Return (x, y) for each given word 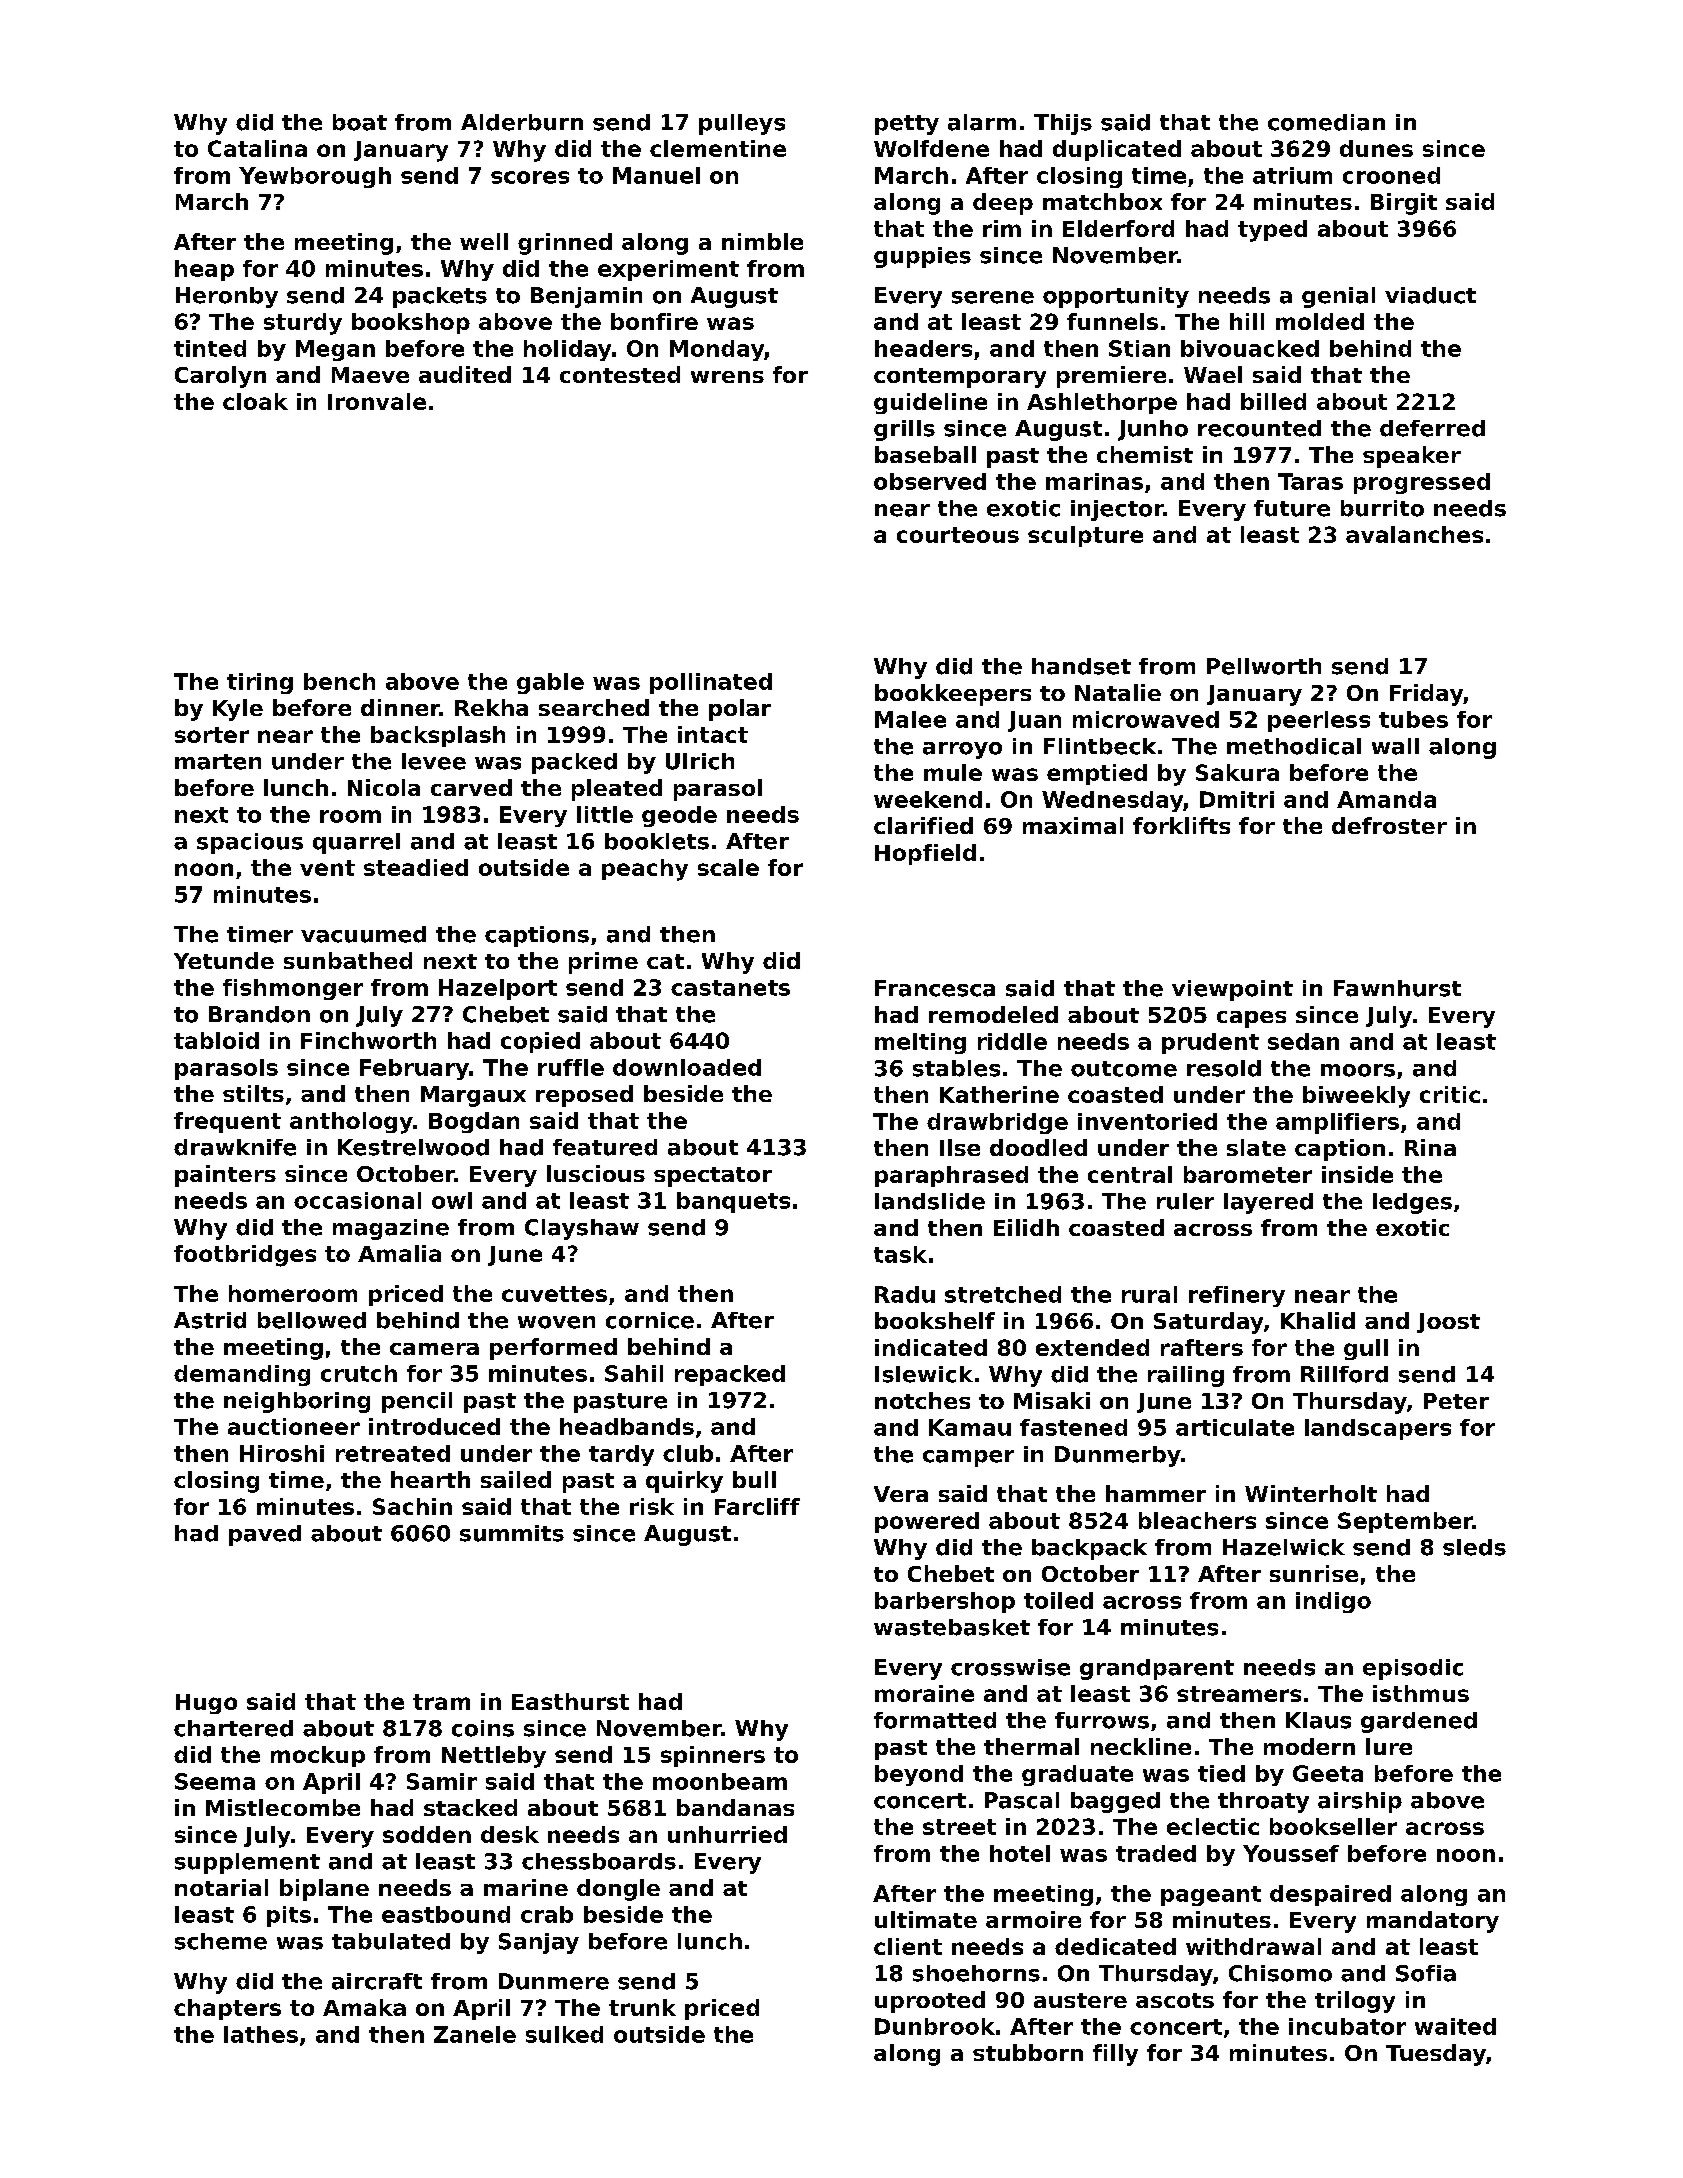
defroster (1389, 825)
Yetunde (224, 960)
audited (465, 374)
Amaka (364, 2007)
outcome (1124, 1069)
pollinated (711, 683)
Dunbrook (935, 2026)
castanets (730, 988)
